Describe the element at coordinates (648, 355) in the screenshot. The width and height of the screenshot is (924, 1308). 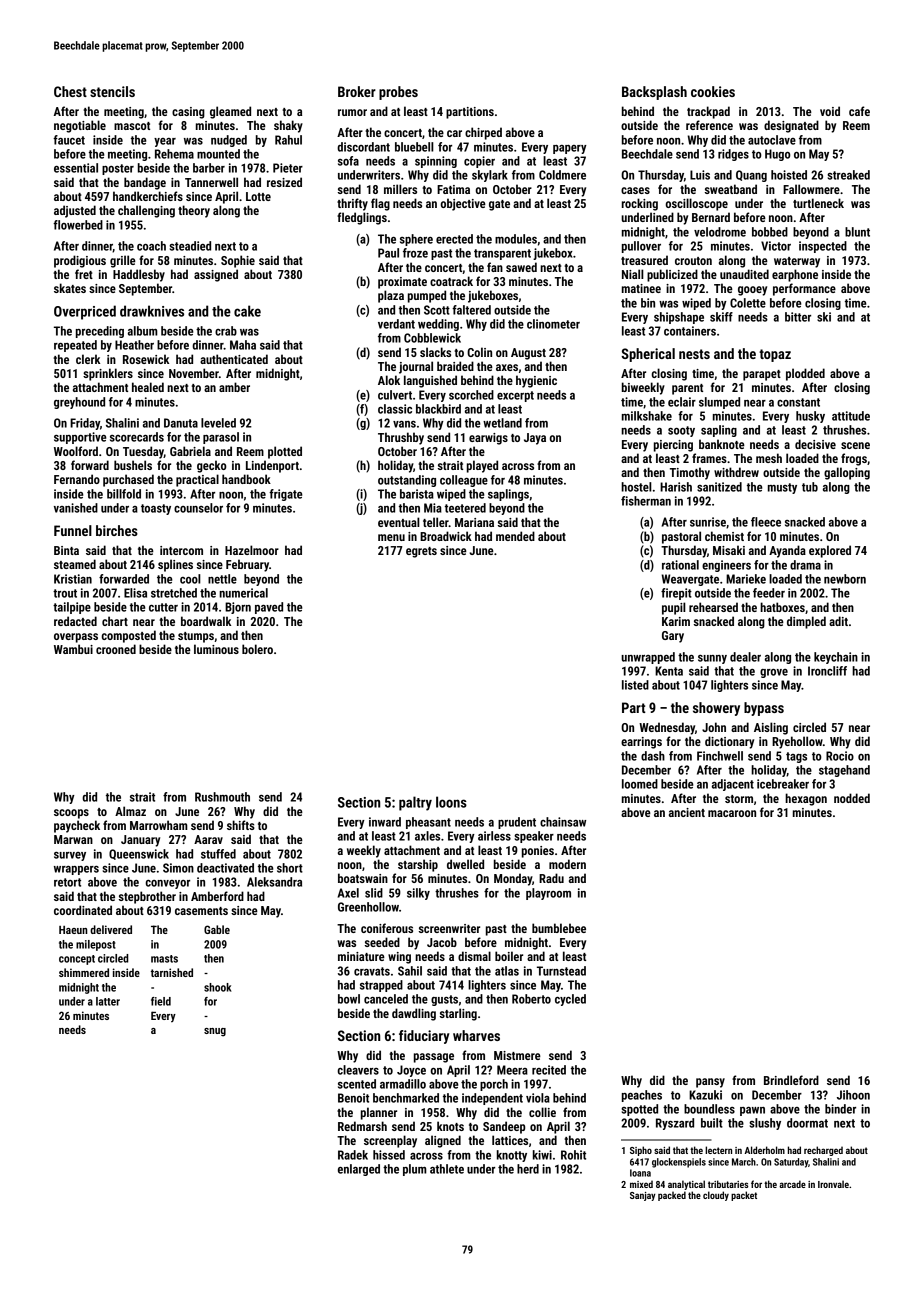
I see `Spherical` at that location.
